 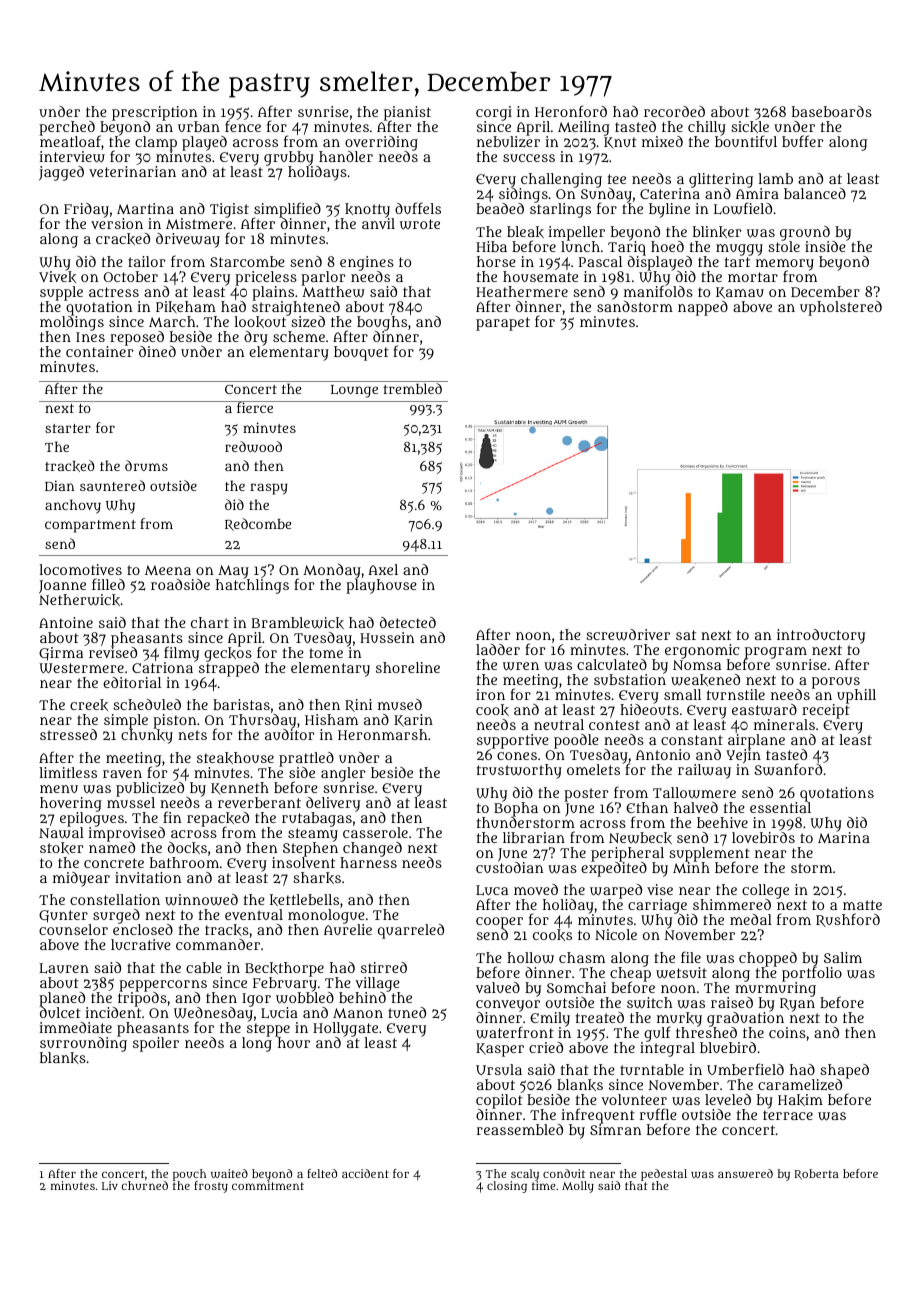 I want to click on neutral, so click(x=559, y=724).
